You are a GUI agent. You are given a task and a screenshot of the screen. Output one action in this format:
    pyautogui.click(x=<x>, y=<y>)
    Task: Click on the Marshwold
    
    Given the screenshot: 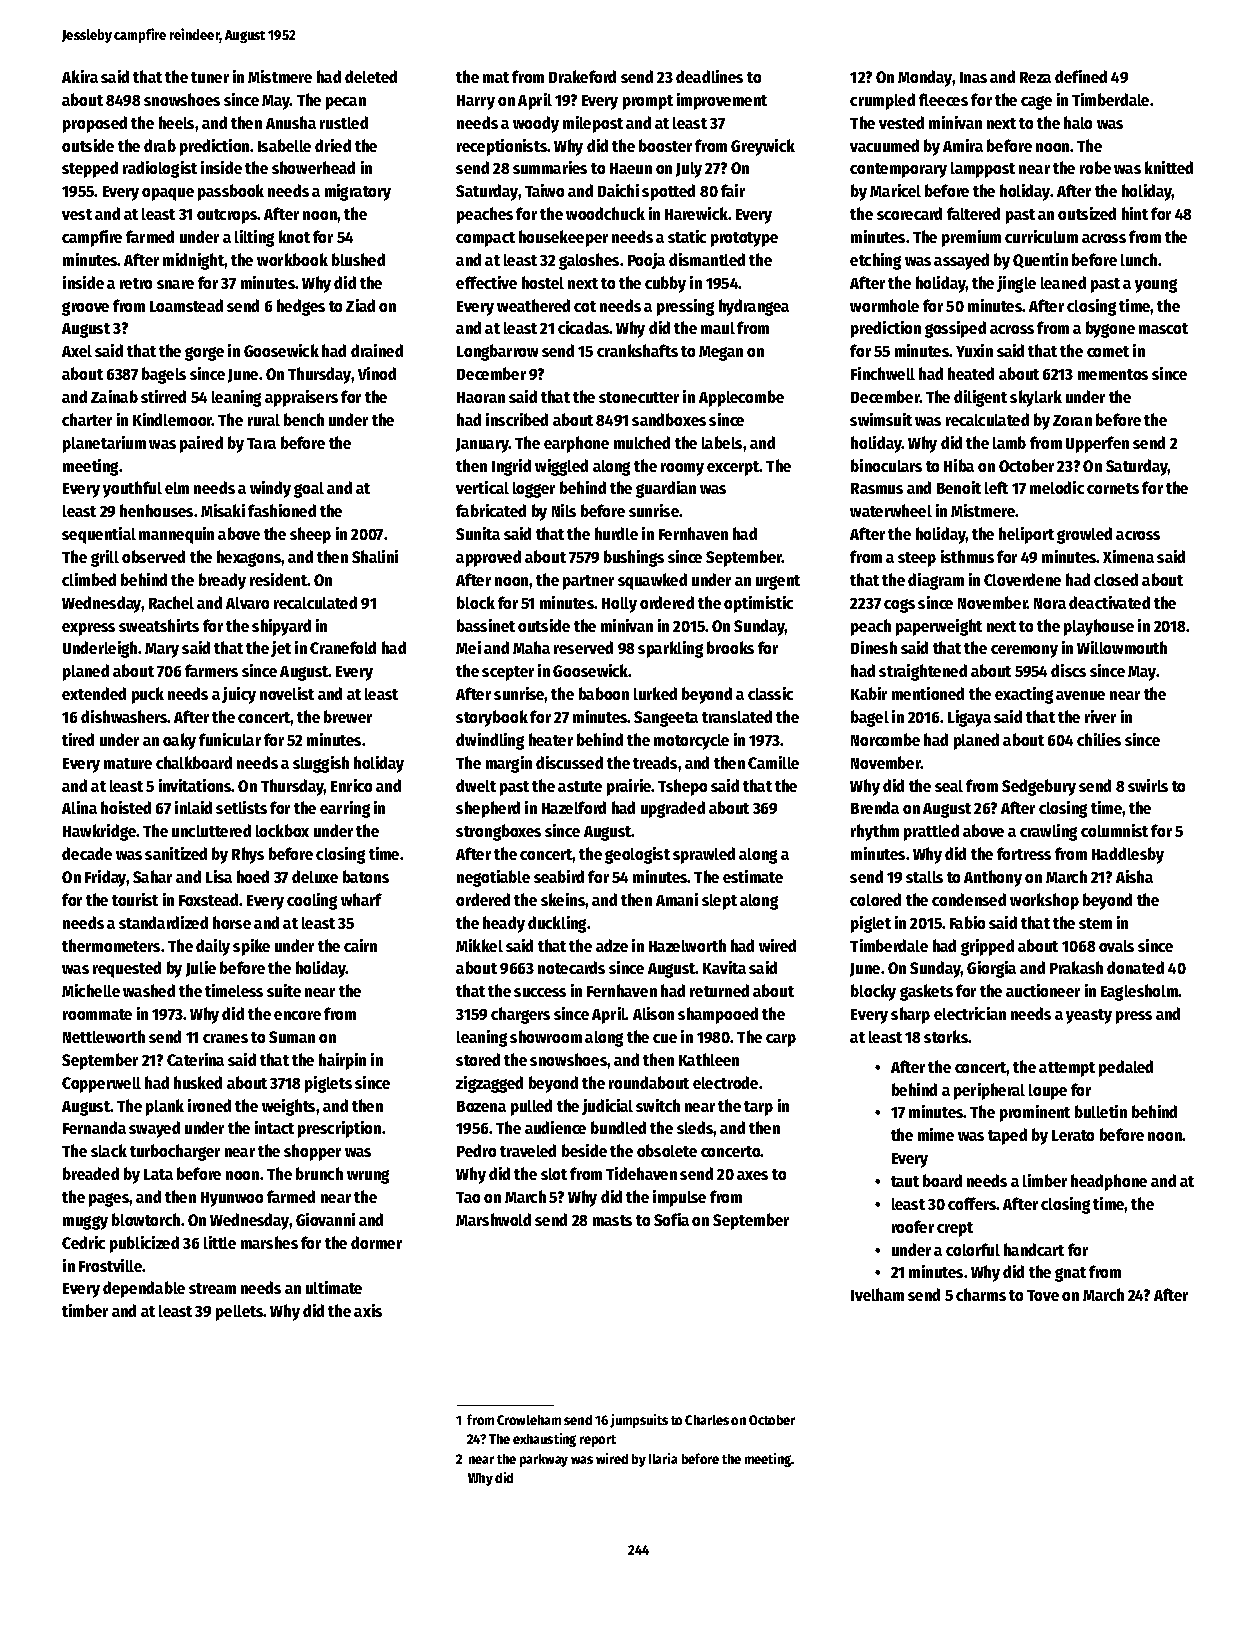 What is the action you would take?
    pyautogui.click(x=493, y=1219)
